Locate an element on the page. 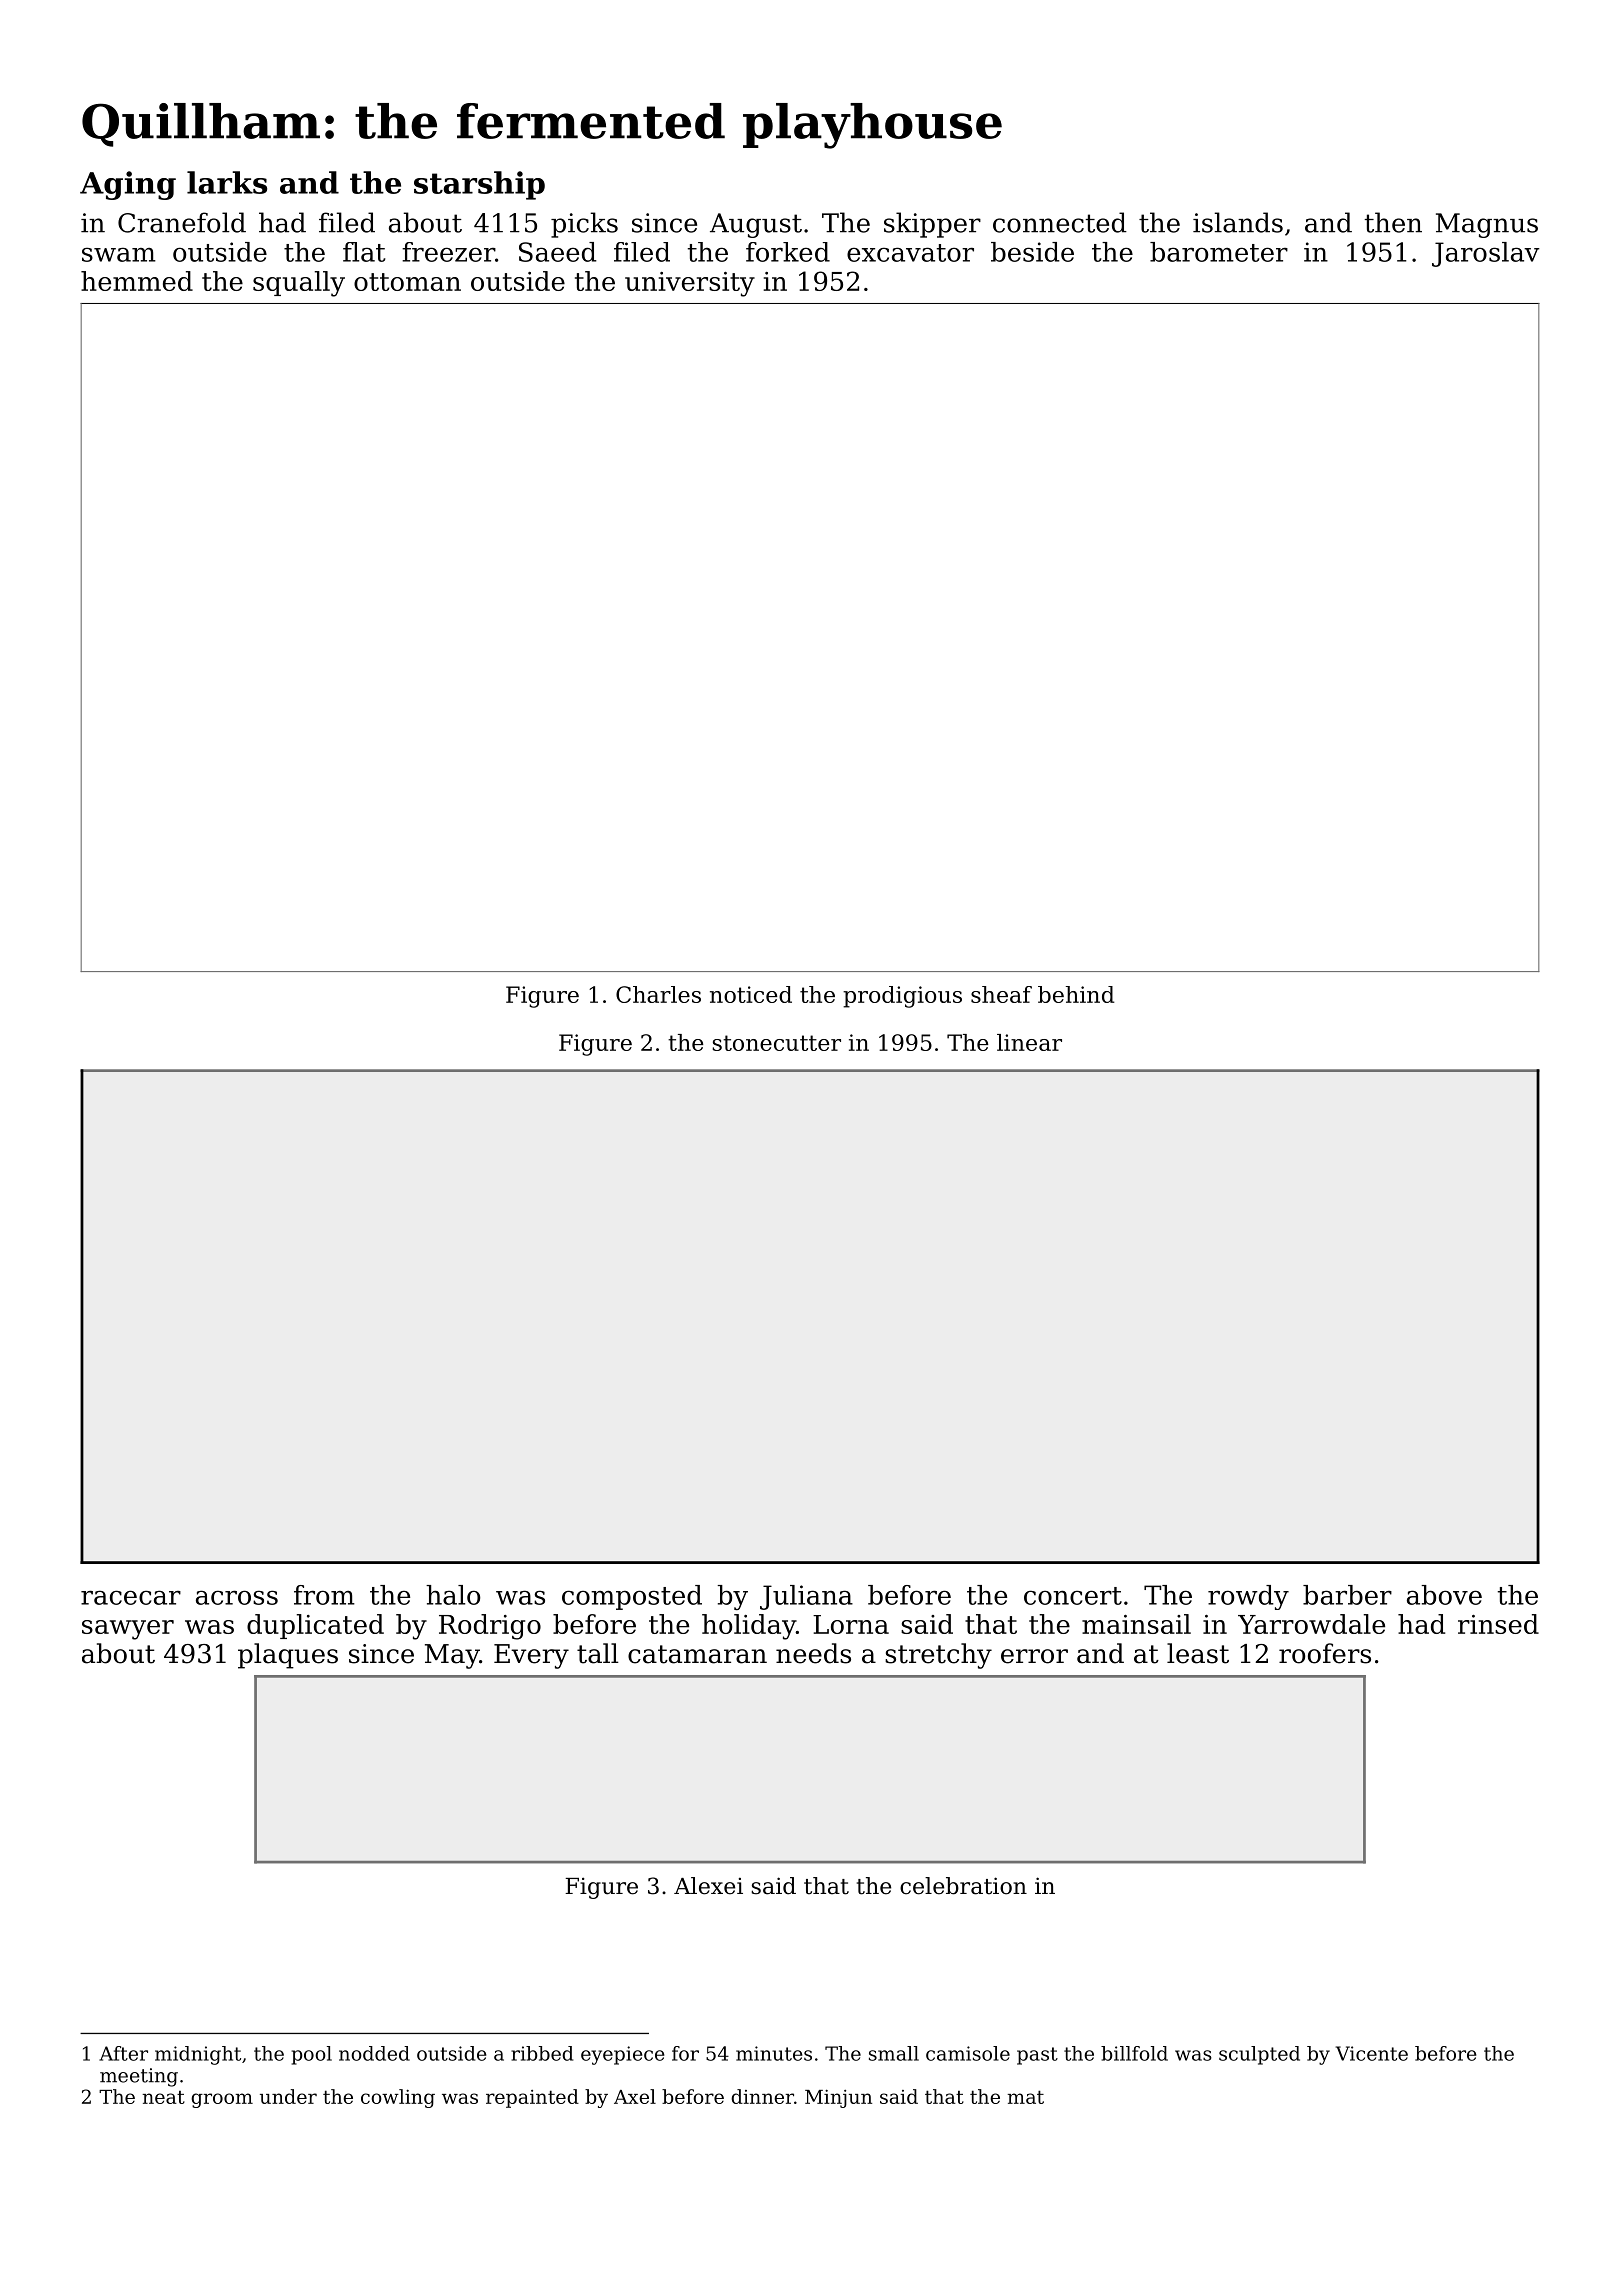  sawyer is located at coordinates (128, 1630).
